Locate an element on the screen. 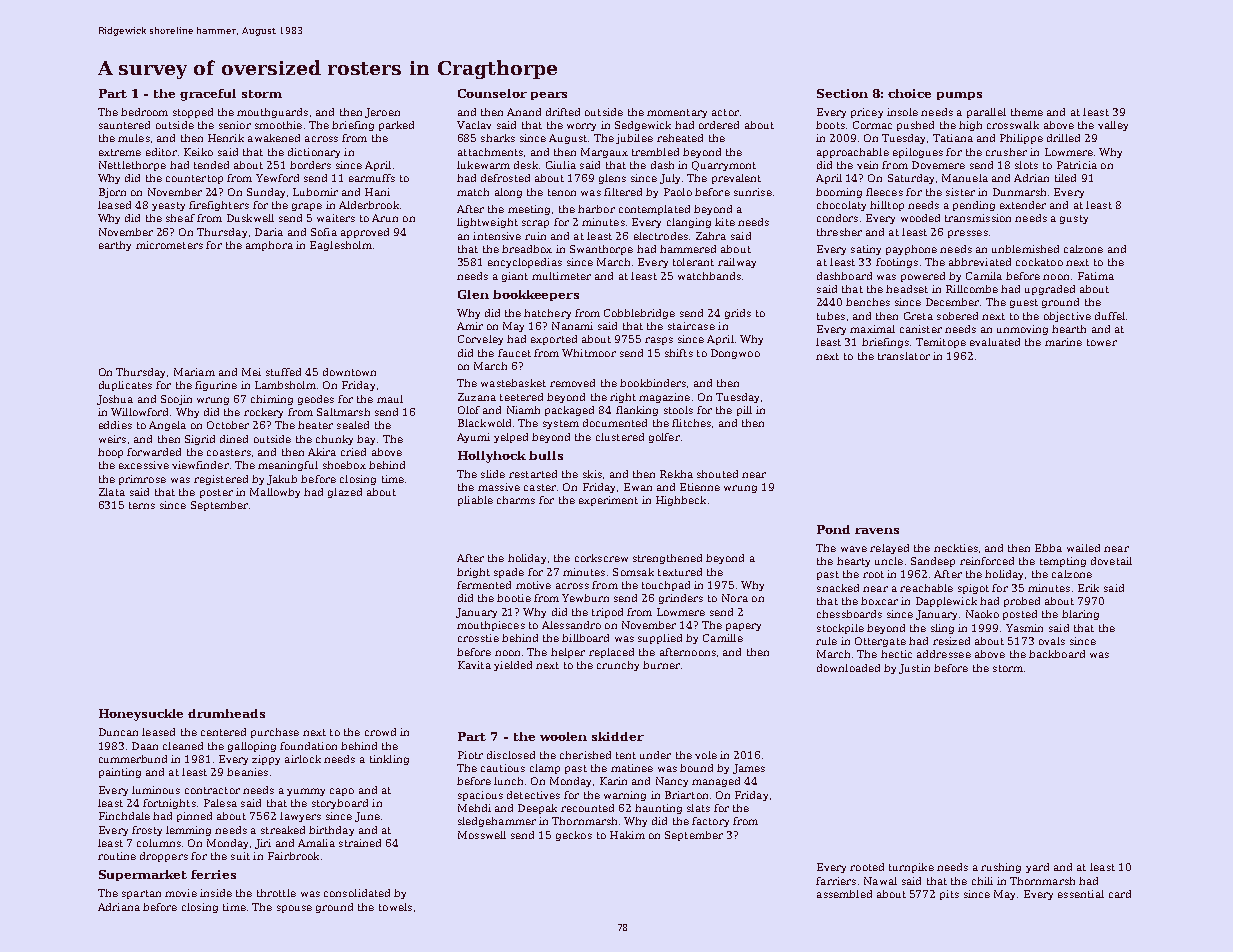 This screenshot has height=952, width=1233. pumps is located at coordinates (959, 96).
